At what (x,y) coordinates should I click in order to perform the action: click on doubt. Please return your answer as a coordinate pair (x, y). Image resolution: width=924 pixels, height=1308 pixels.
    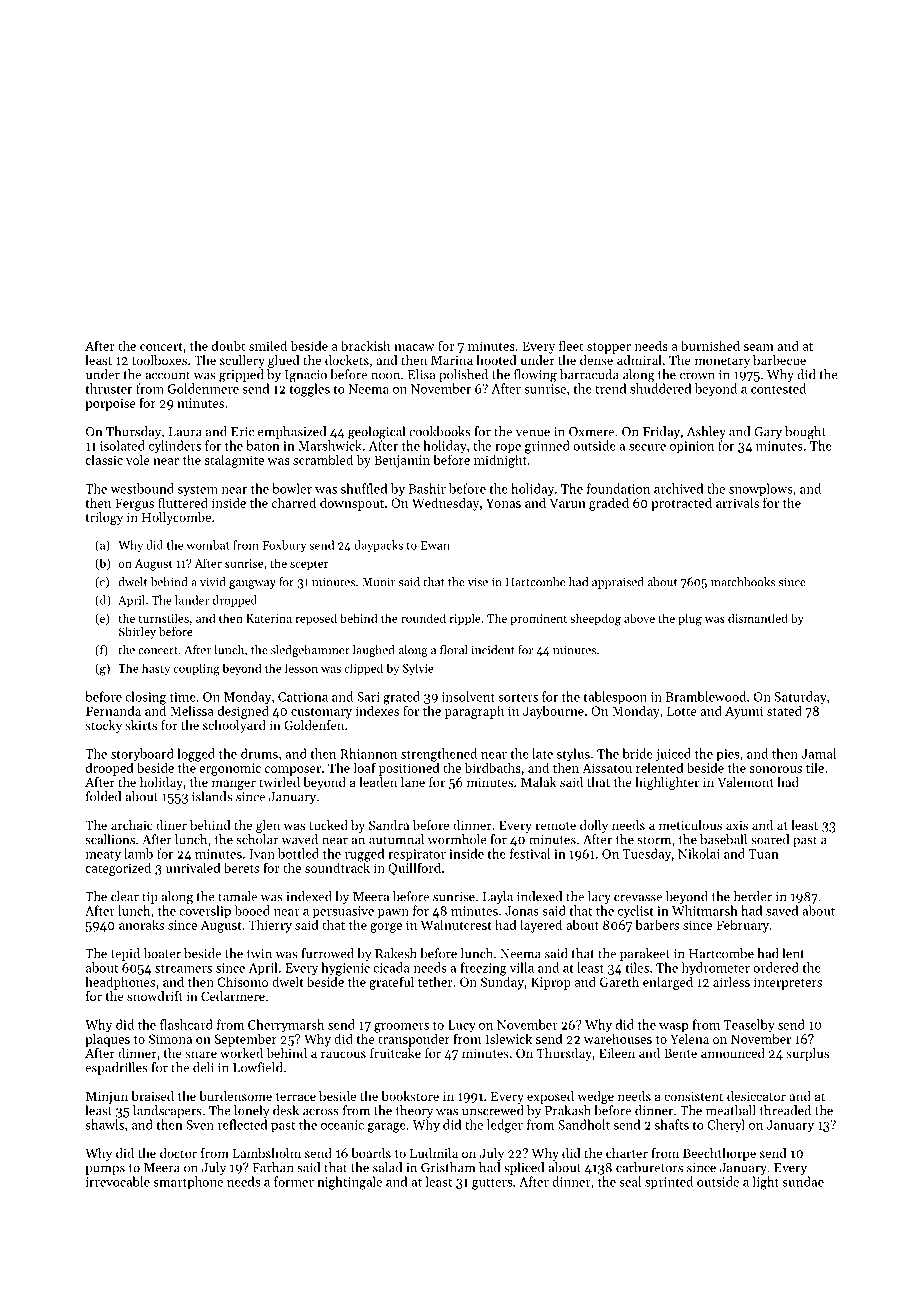
    Looking at the image, I should click on (228, 345).
